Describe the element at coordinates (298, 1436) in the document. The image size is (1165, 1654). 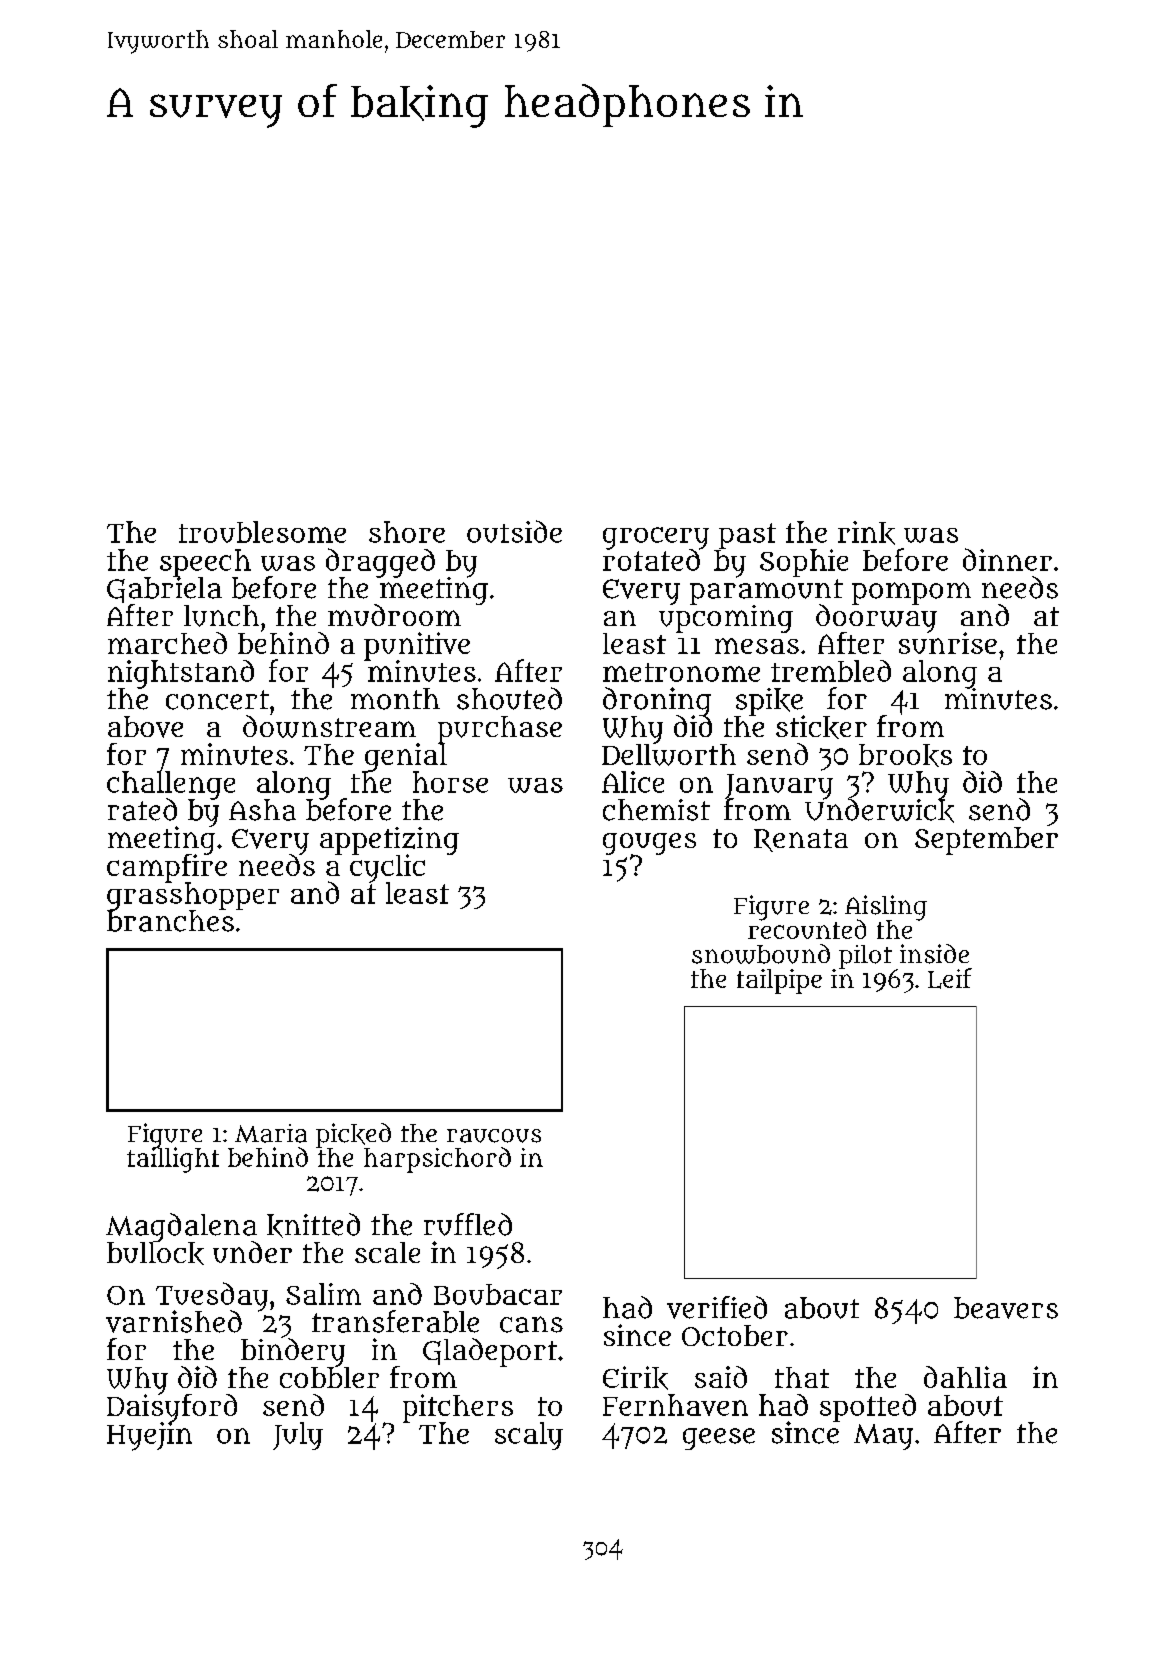
I see `July` at that location.
